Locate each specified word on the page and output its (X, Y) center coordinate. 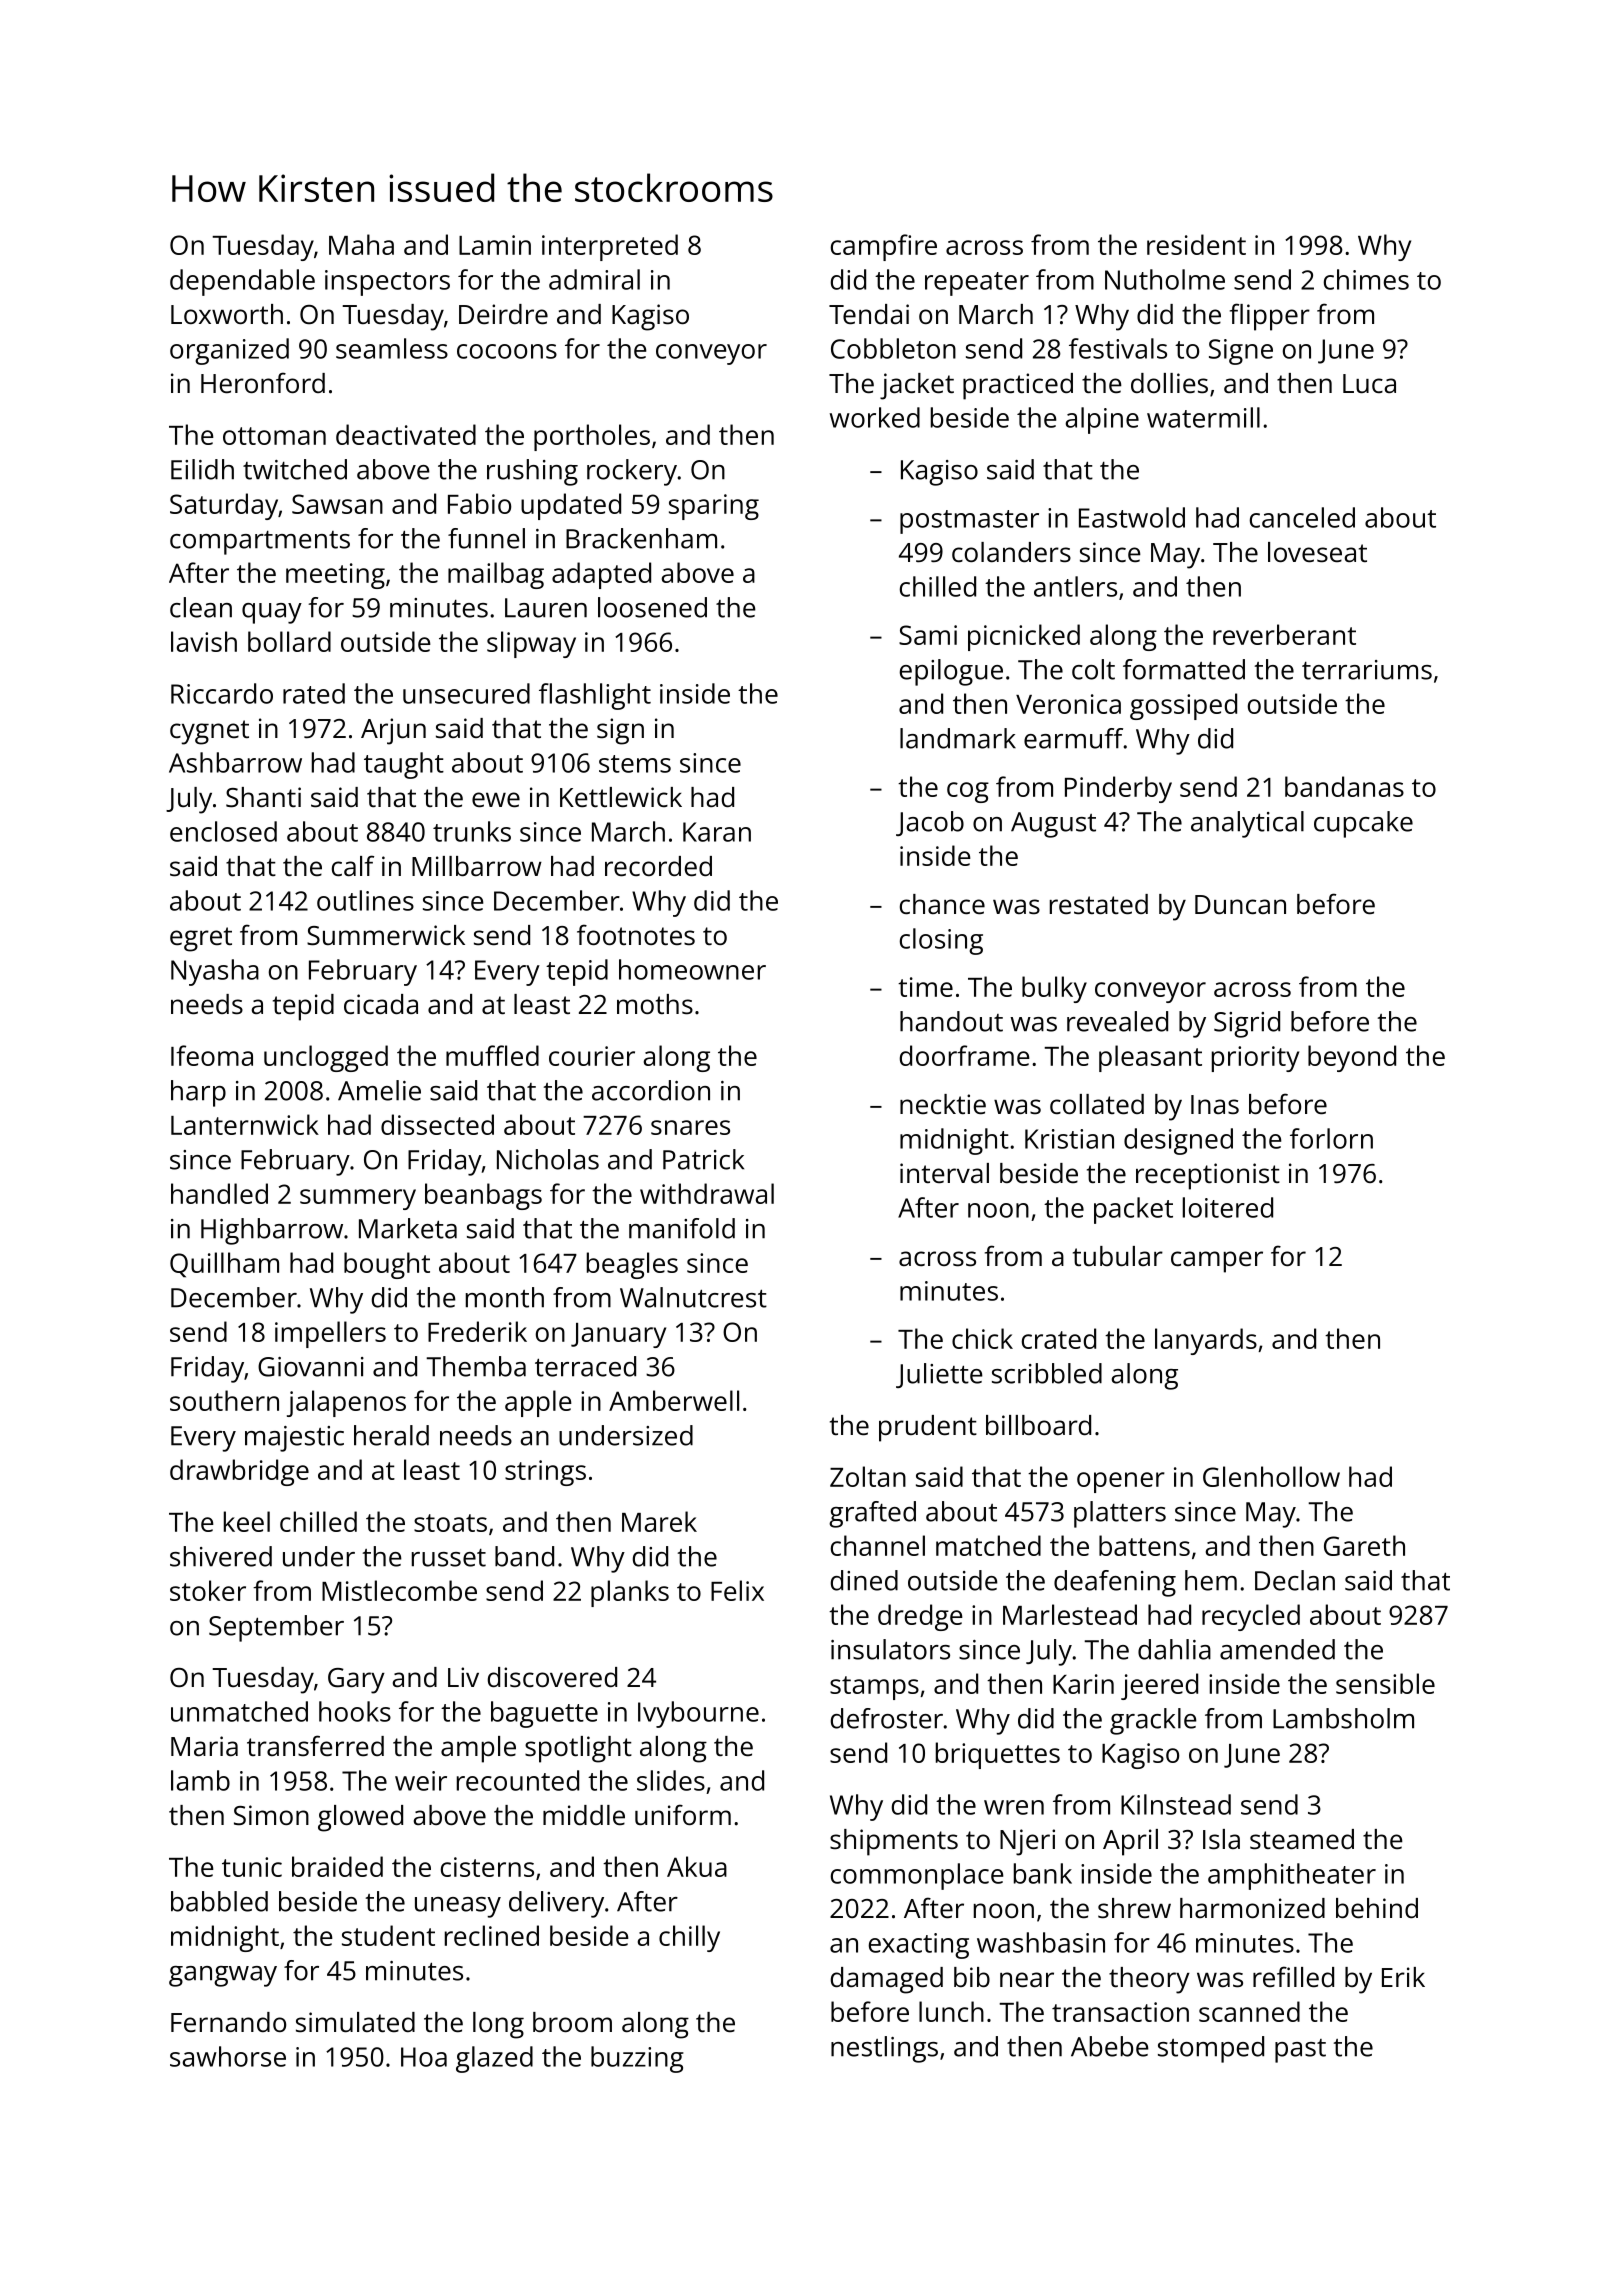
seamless (392, 348)
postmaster (969, 522)
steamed (1302, 1839)
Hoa (424, 2057)
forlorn (1331, 1138)
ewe (496, 800)
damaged (887, 1980)
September (276, 1628)
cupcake (1363, 824)
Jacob (930, 823)
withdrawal (707, 1193)
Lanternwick (245, 1124)
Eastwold (1132, 517)
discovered (552, 1677)
